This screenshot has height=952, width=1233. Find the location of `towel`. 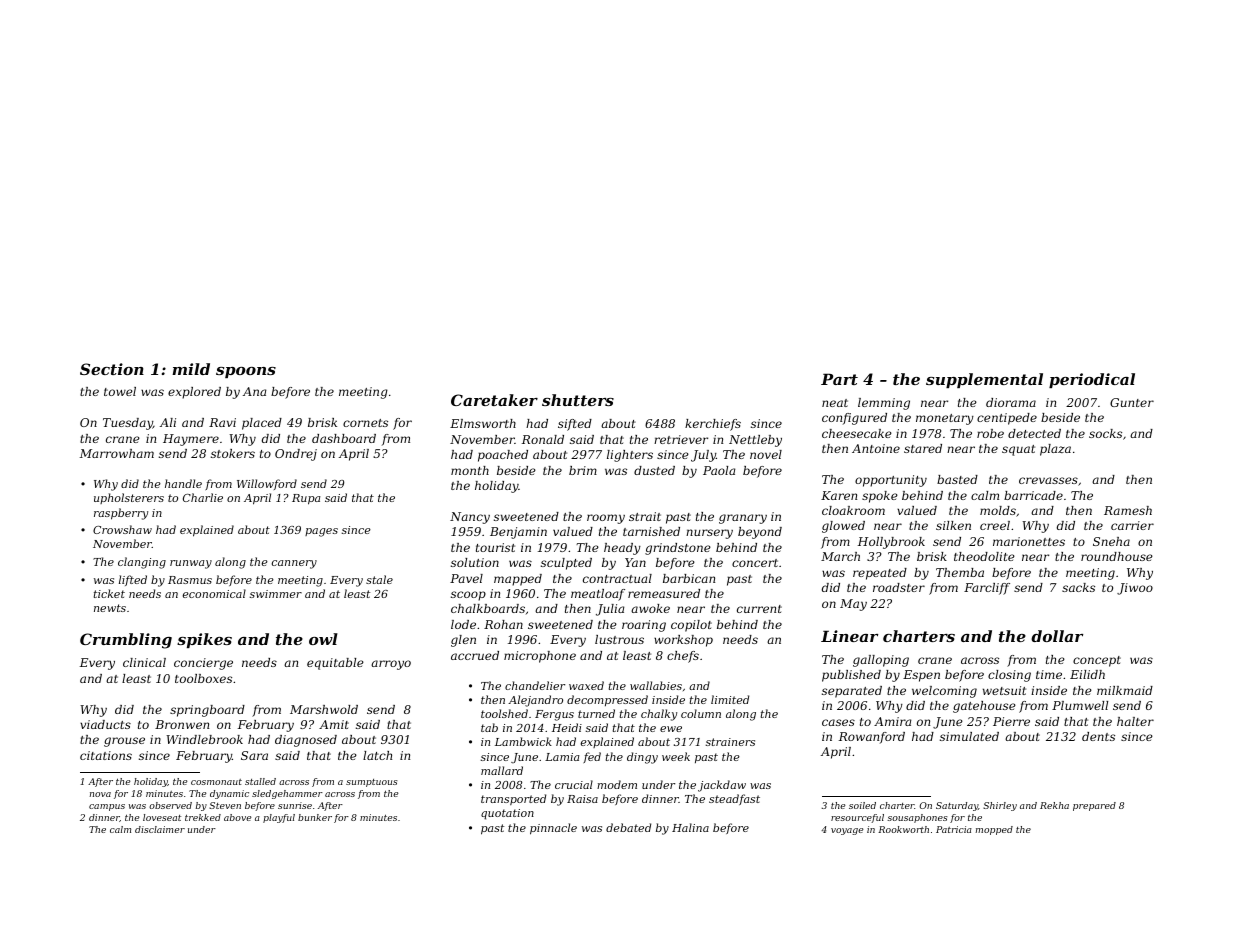

towel is located at coordinates (120, 391).
